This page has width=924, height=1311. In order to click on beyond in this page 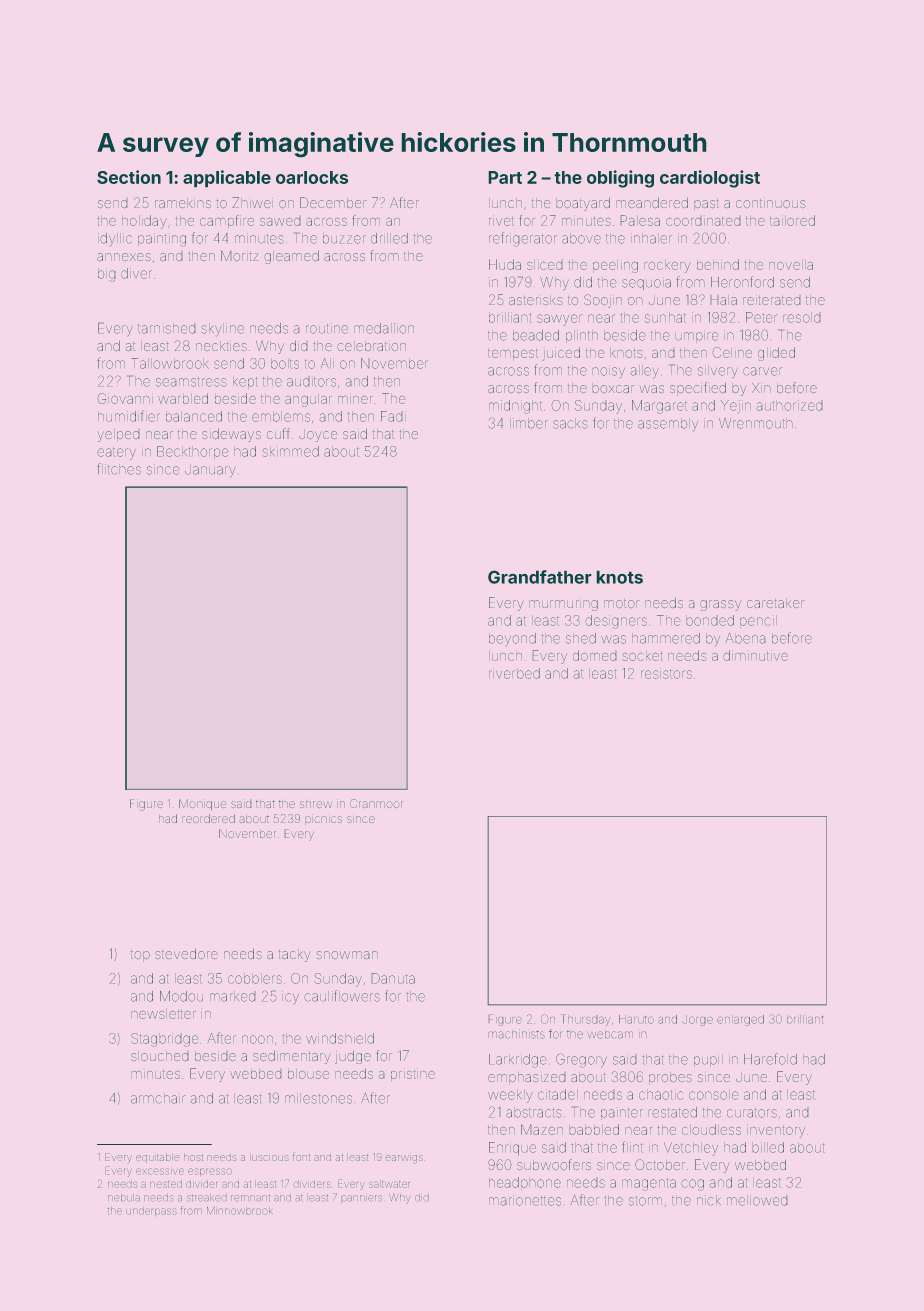, I will do `click(512, 639)`.
